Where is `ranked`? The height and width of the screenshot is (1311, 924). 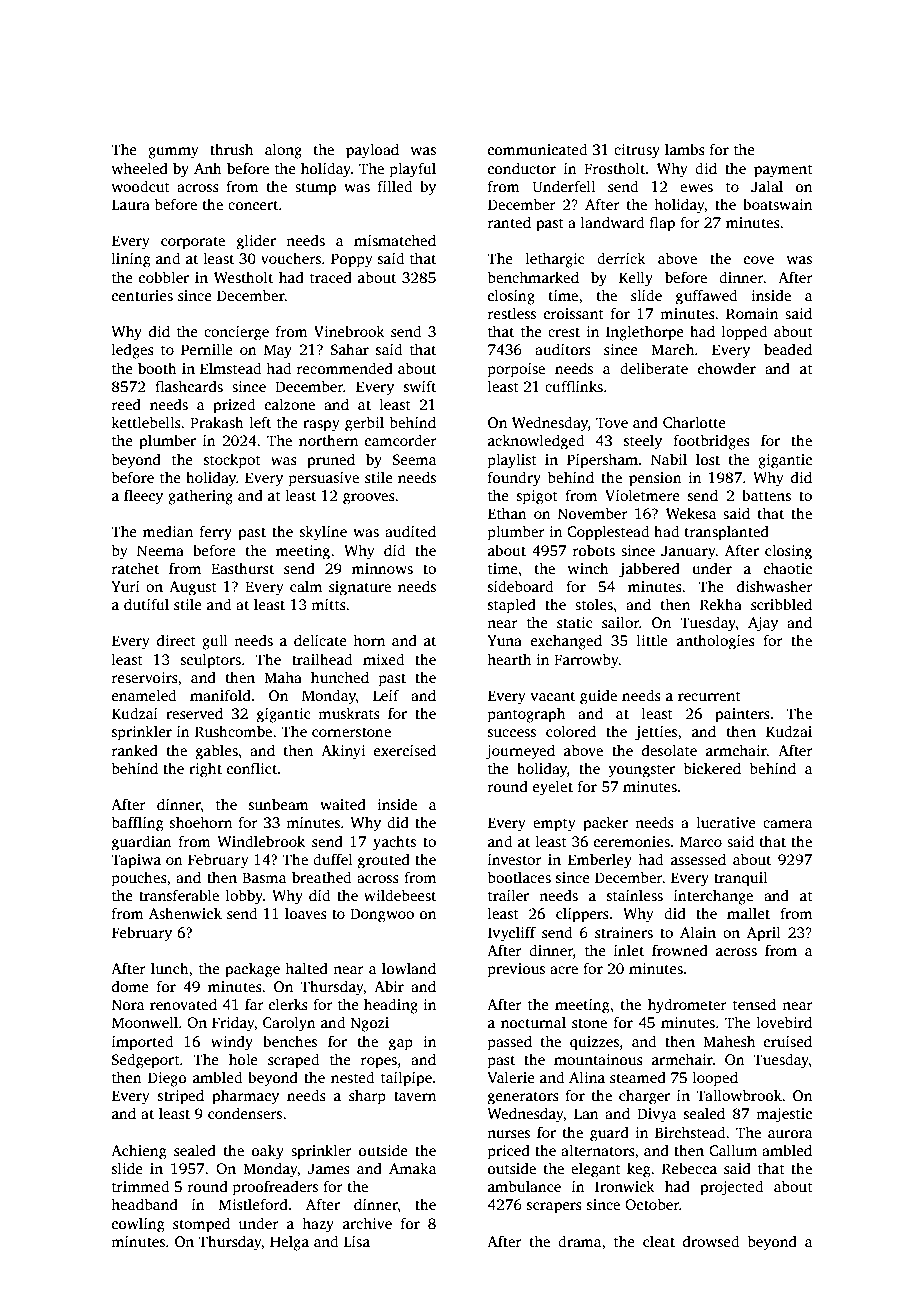
ranked is located at coordinates (135, 750).
